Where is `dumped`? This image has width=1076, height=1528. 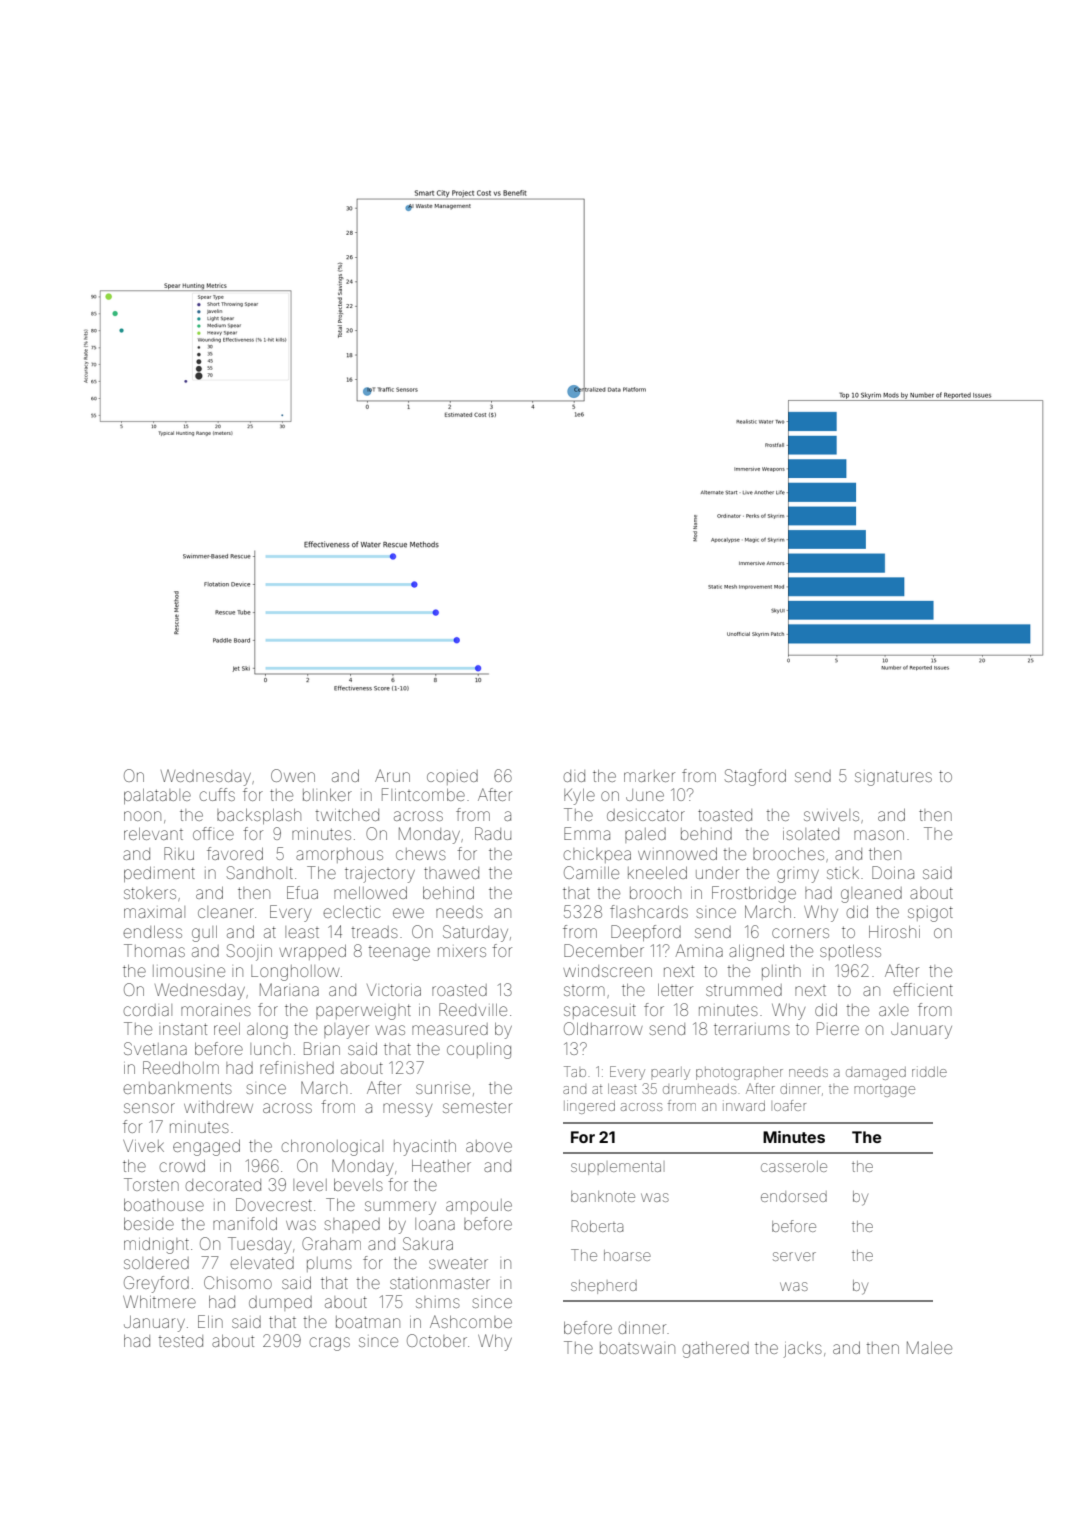
dumped is located at coordinates (280, 1303).
